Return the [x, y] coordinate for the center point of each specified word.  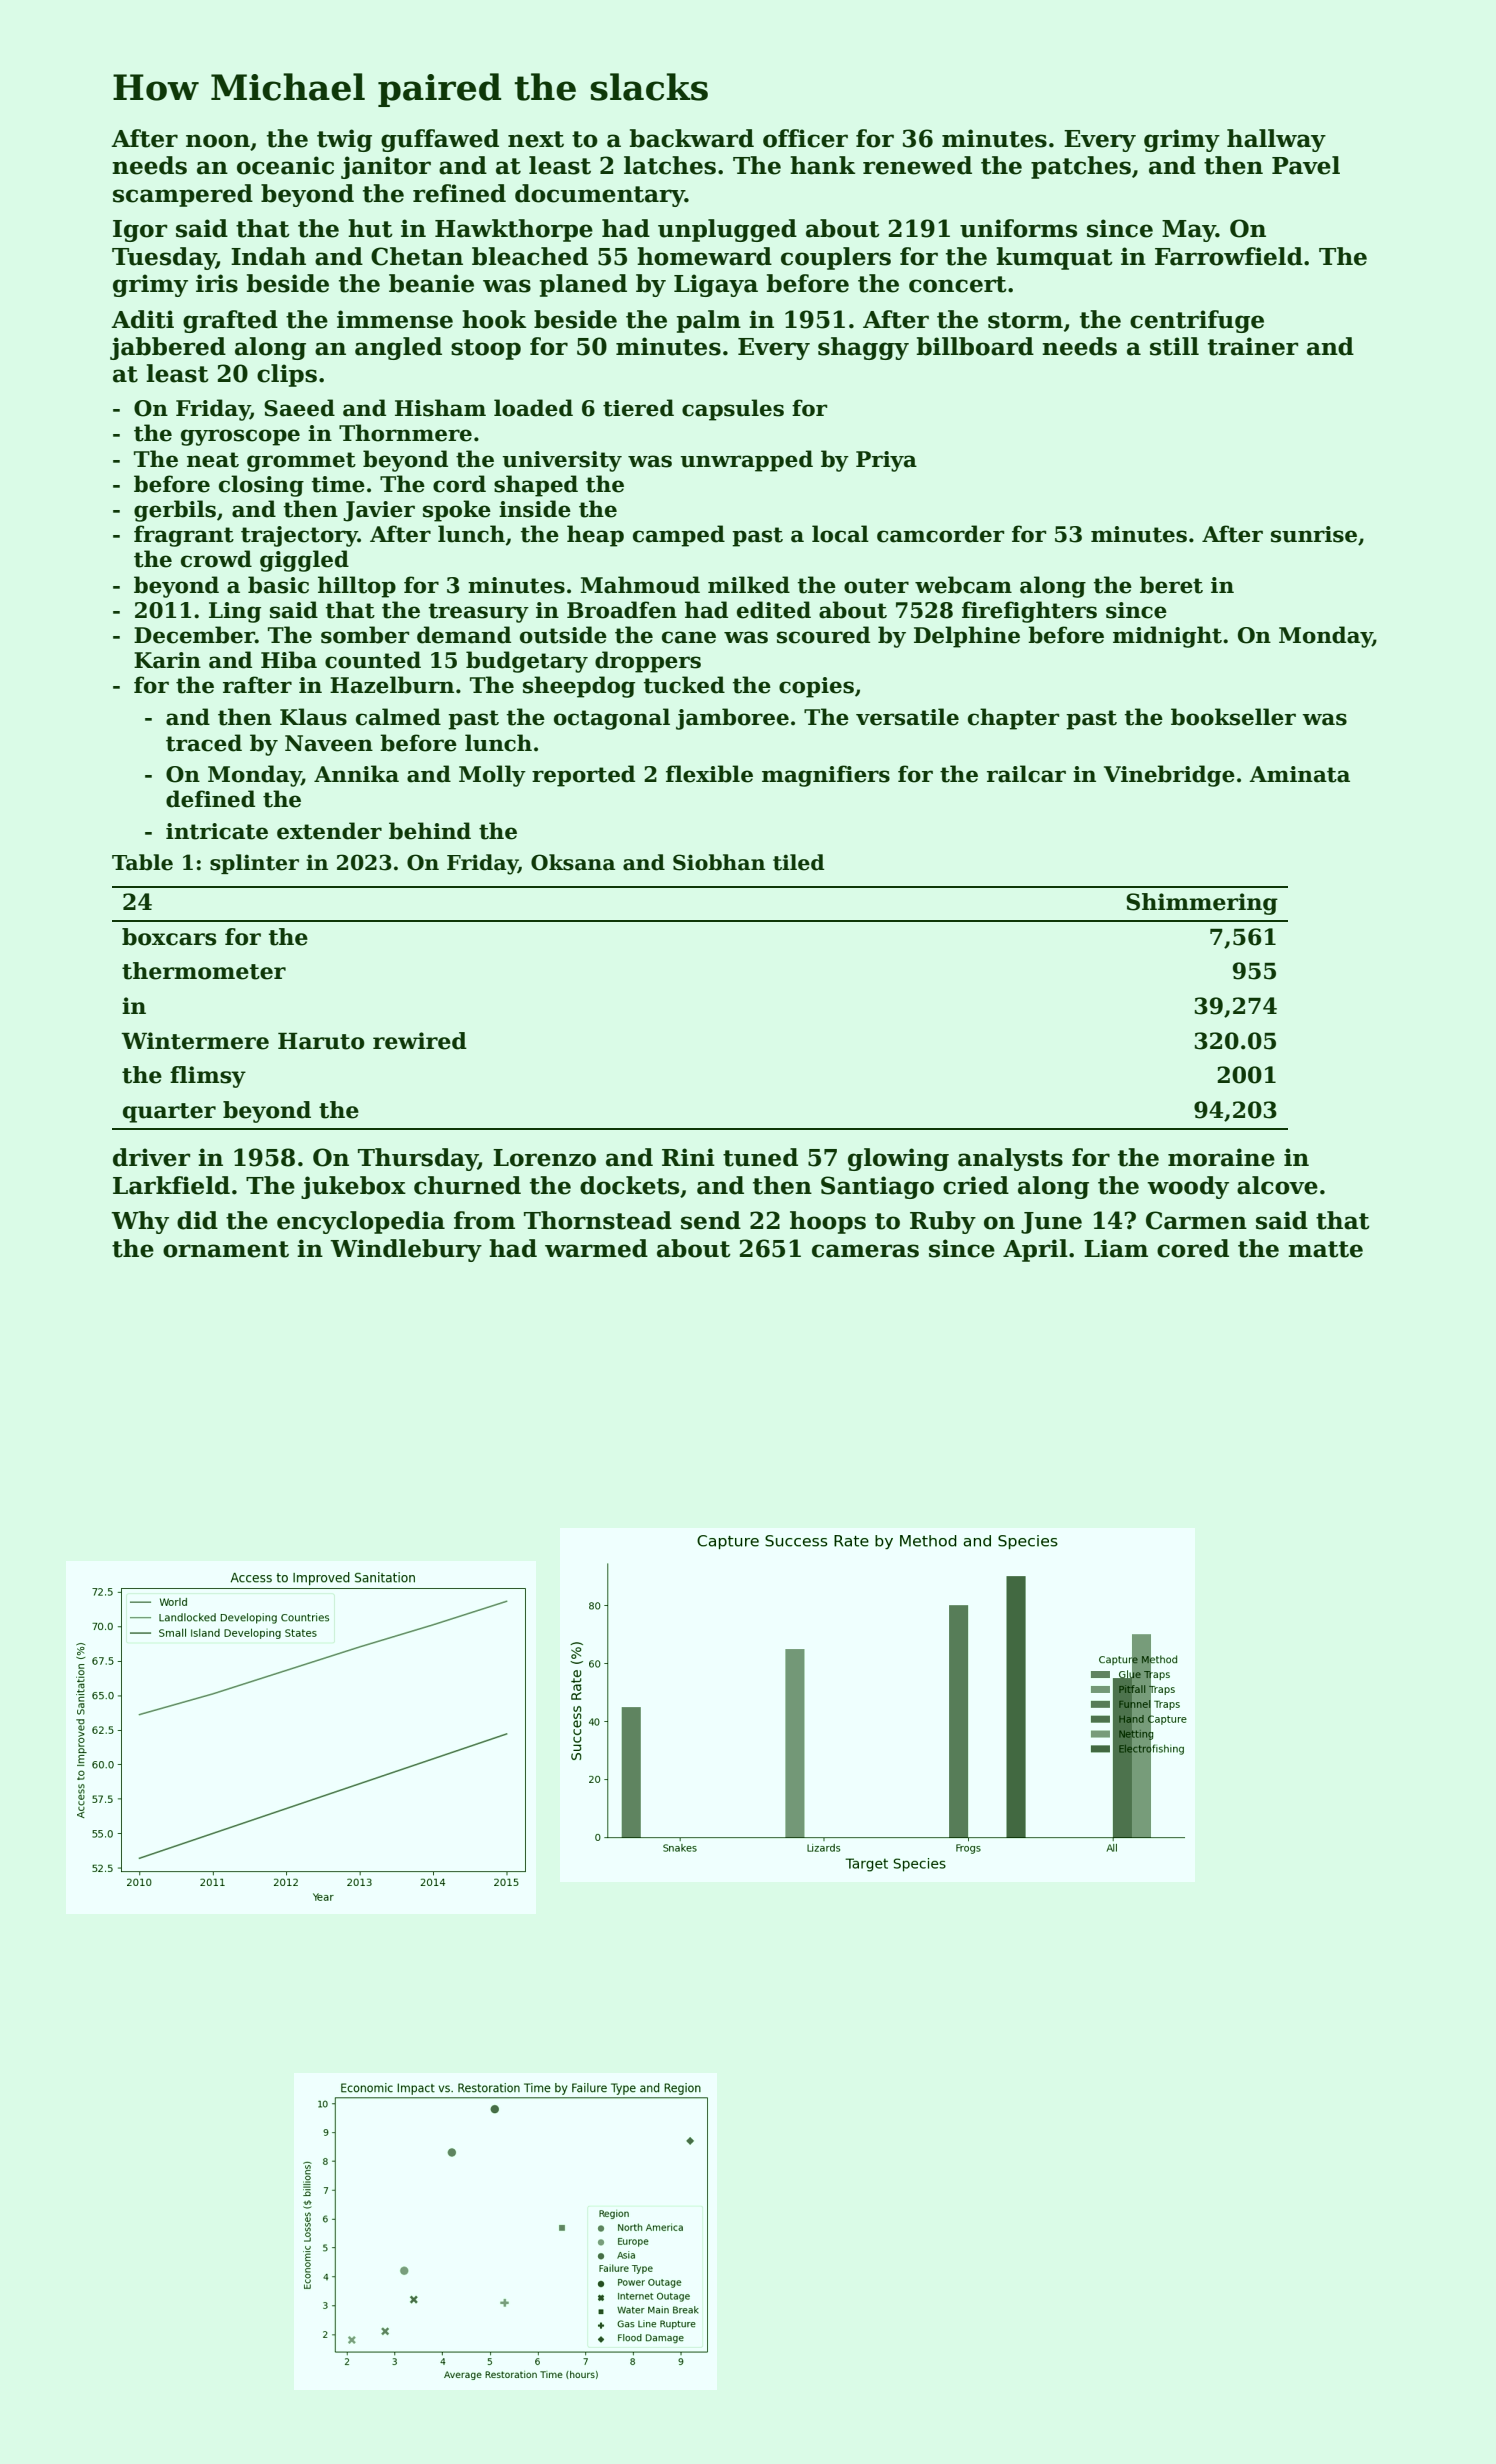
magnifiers [826, 776]
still [1174, 346]
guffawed [440, 140]
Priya [886, 461]
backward [692, 138]
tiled [798, 862]
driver [151, 1157]
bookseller [1233, 717]
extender [329, 831]
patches [1081, 167]
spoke [457, 511]
